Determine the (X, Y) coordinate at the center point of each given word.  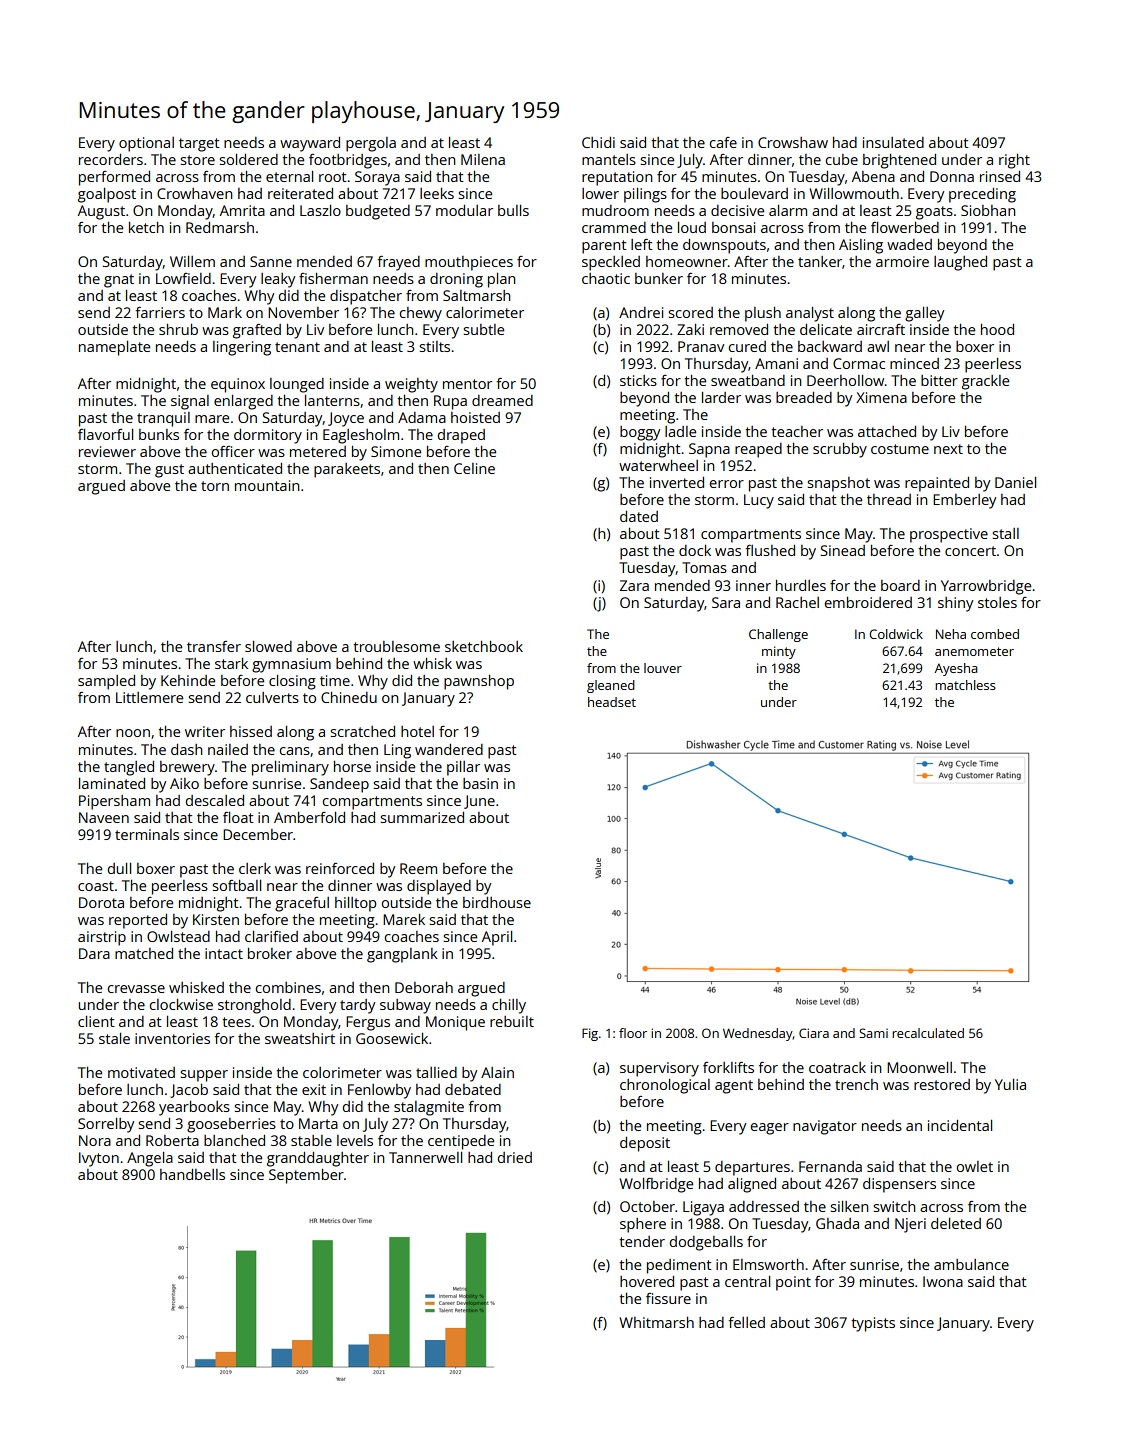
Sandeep (339, 785)
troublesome (396, 646)
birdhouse (497, 902)
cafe (723, 142)
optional (146, 144)
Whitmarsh (656, 1322)
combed (995, 634)
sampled (106, 682)
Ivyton (99, 1159)
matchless (965, 685)
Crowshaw (793, 142)
